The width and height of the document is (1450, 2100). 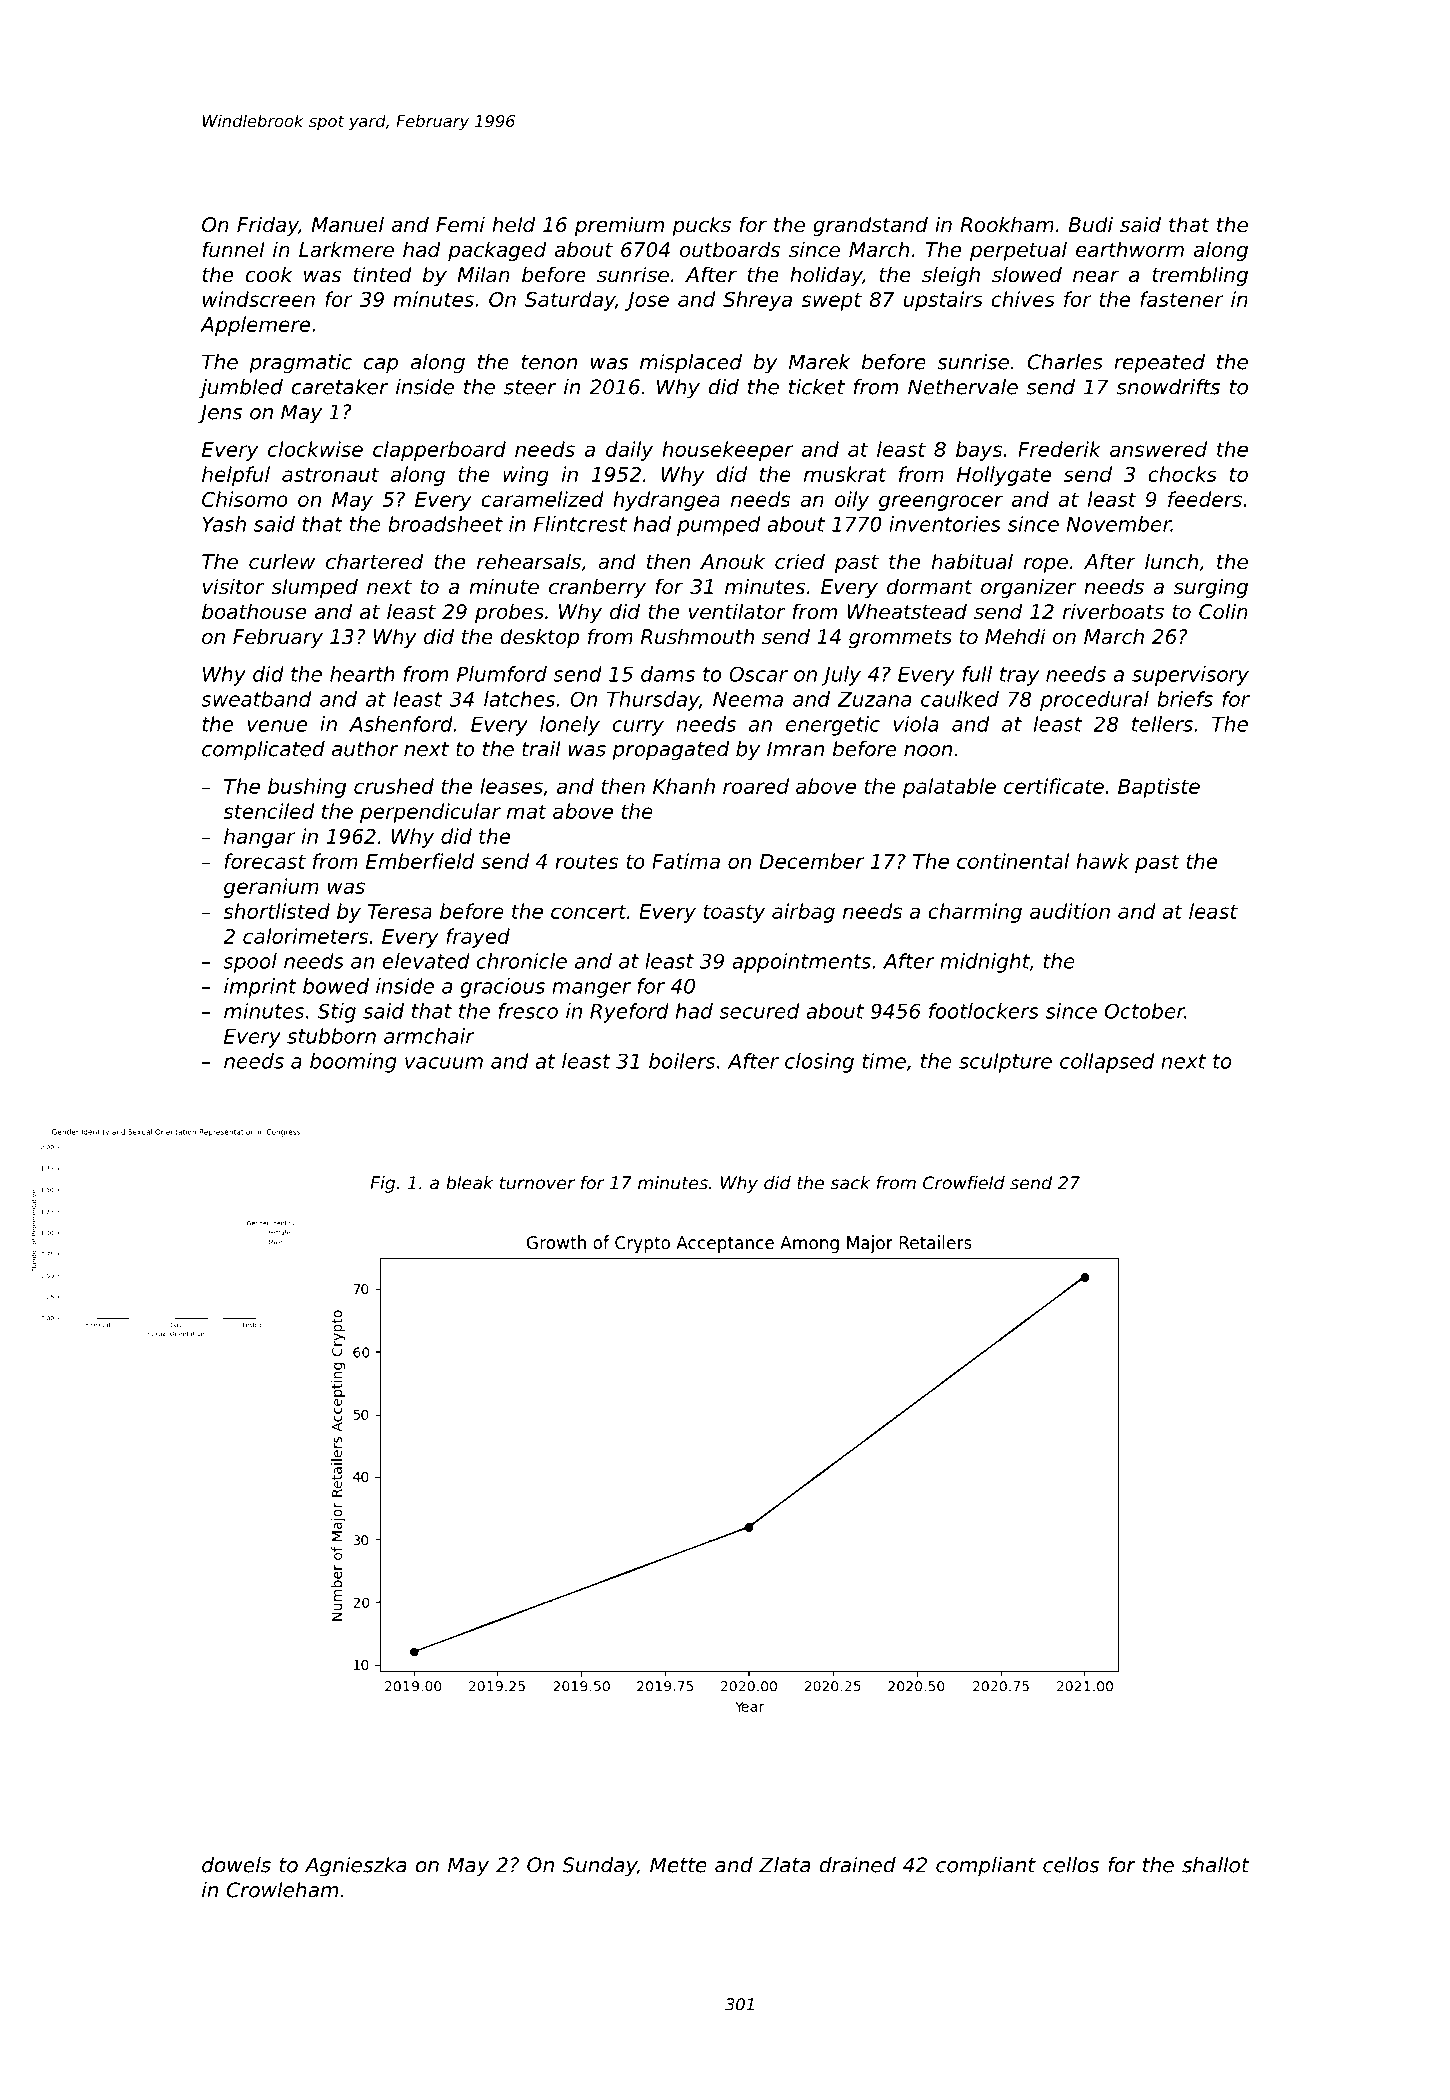 I want to click on Charles, so click(x=1065, y=362).
